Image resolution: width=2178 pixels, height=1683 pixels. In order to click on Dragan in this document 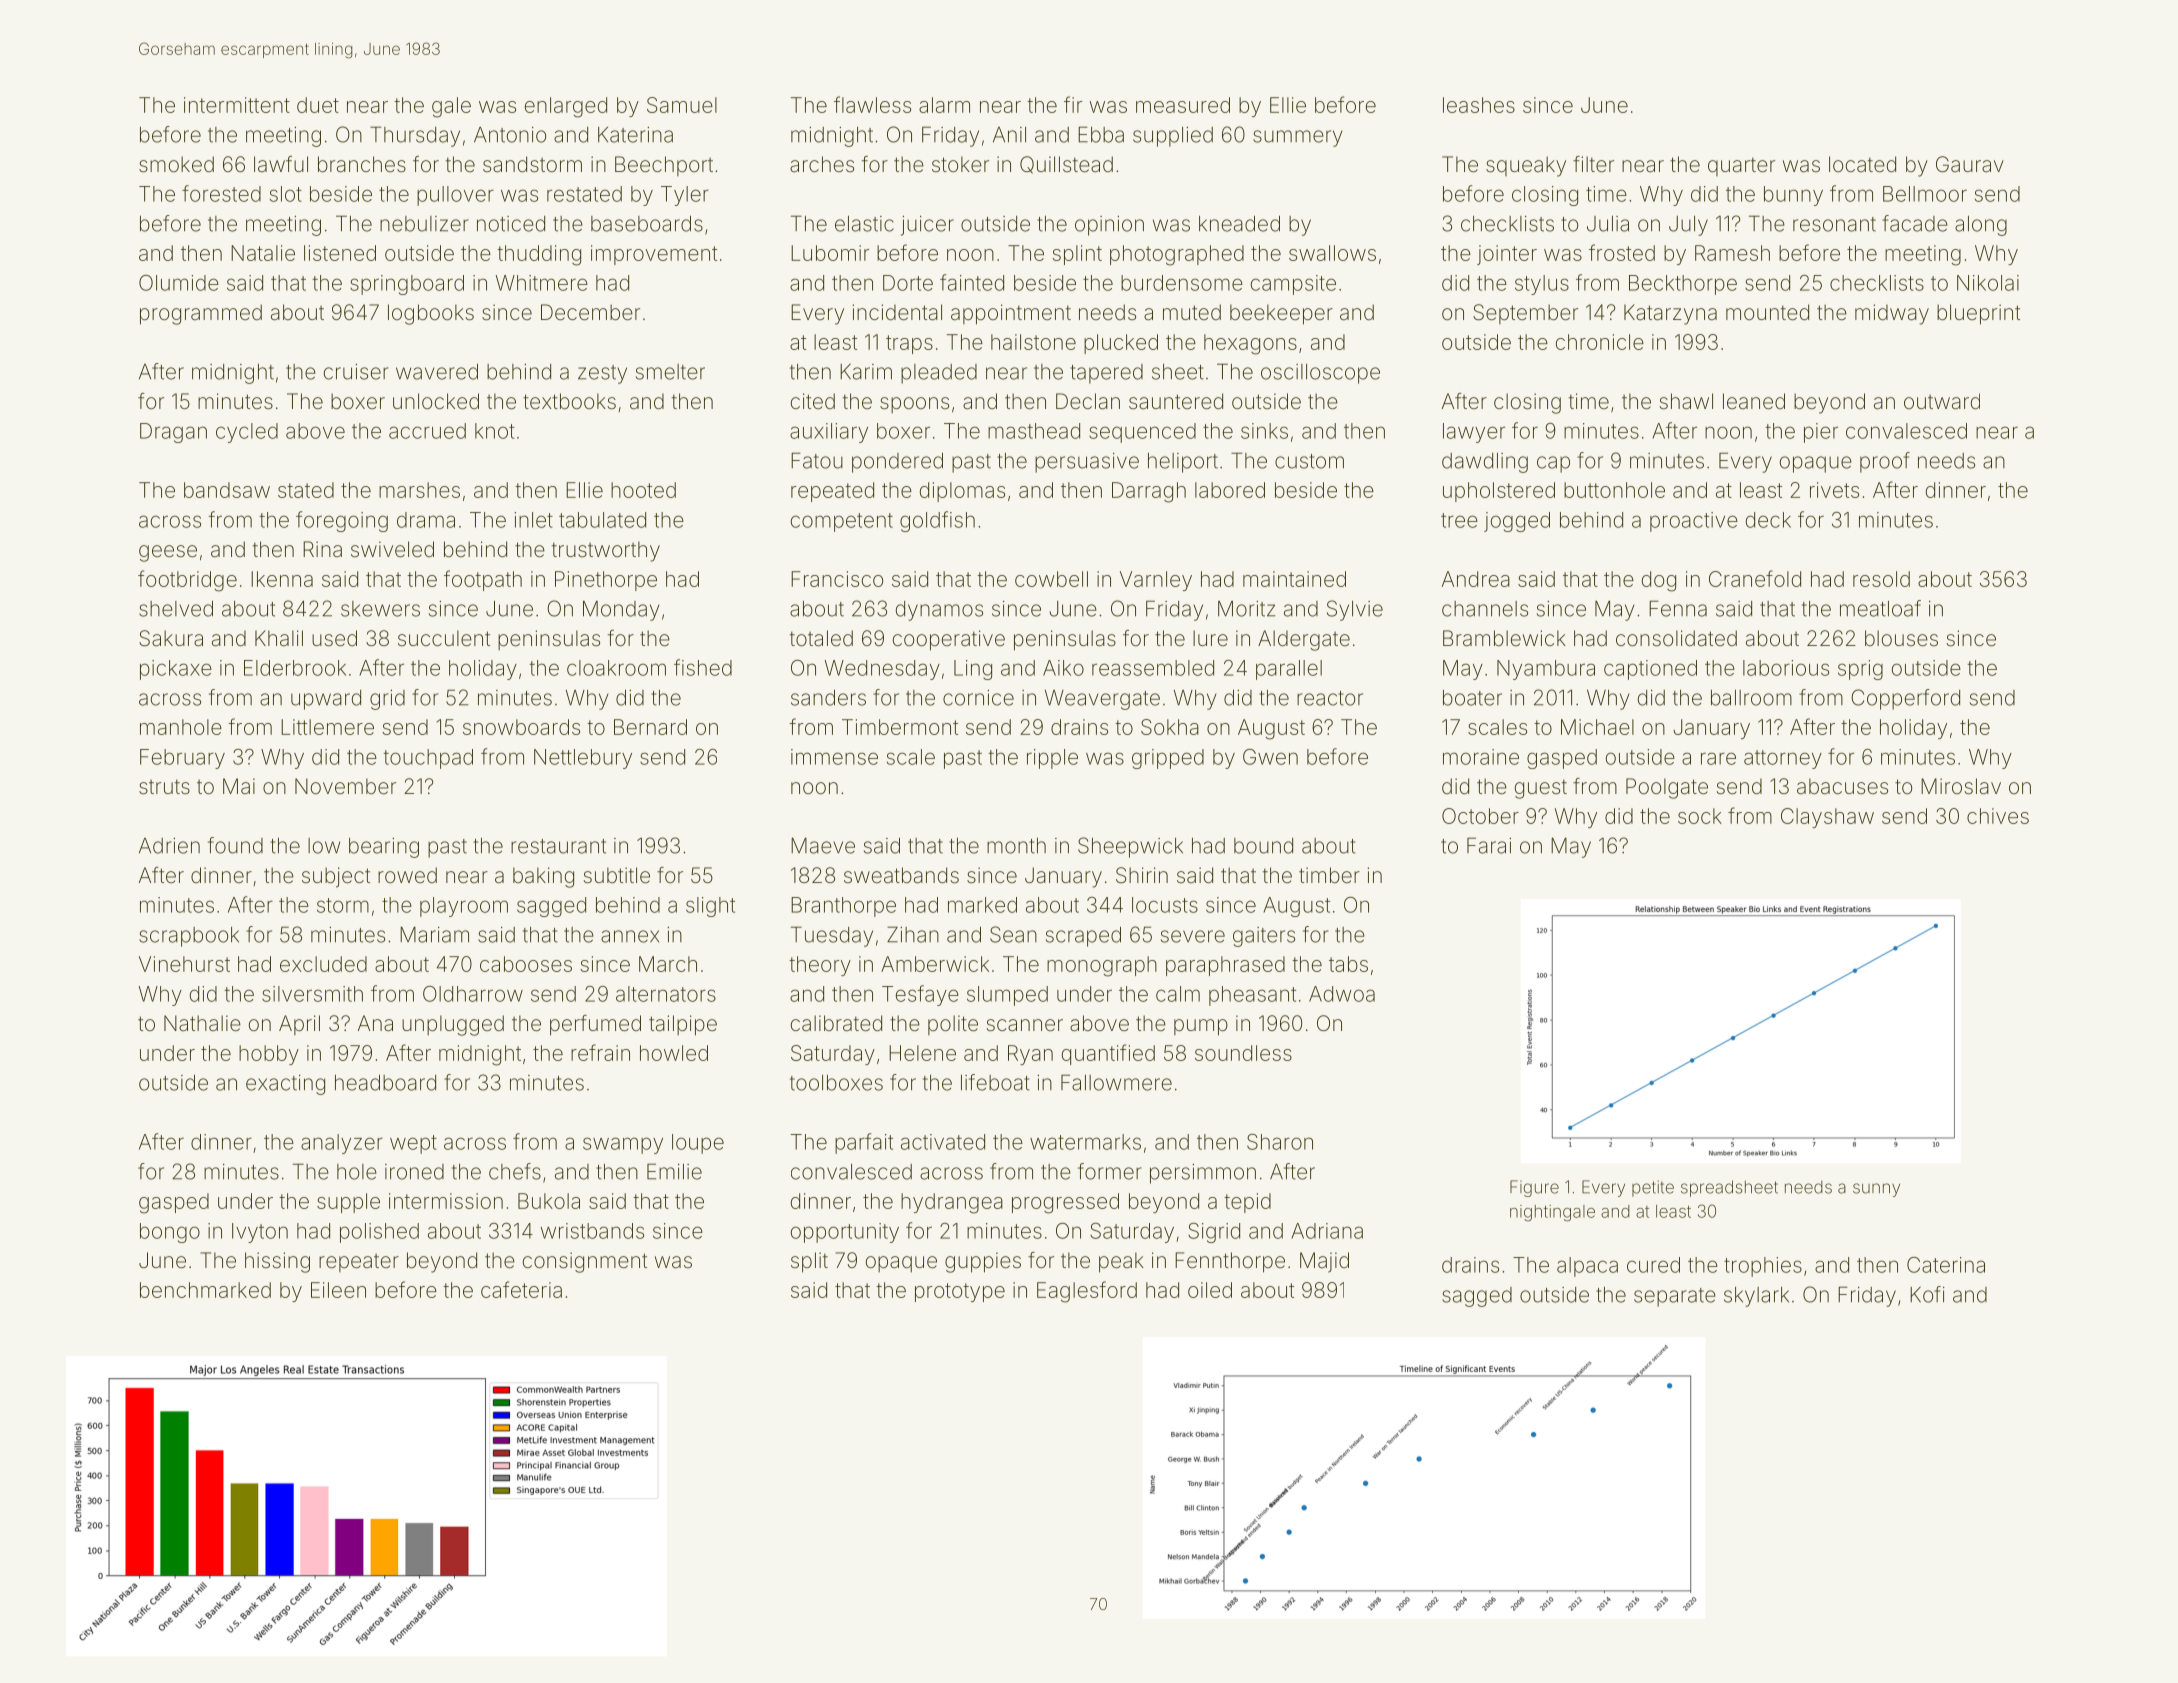, I will do `click(173, 433)`.
